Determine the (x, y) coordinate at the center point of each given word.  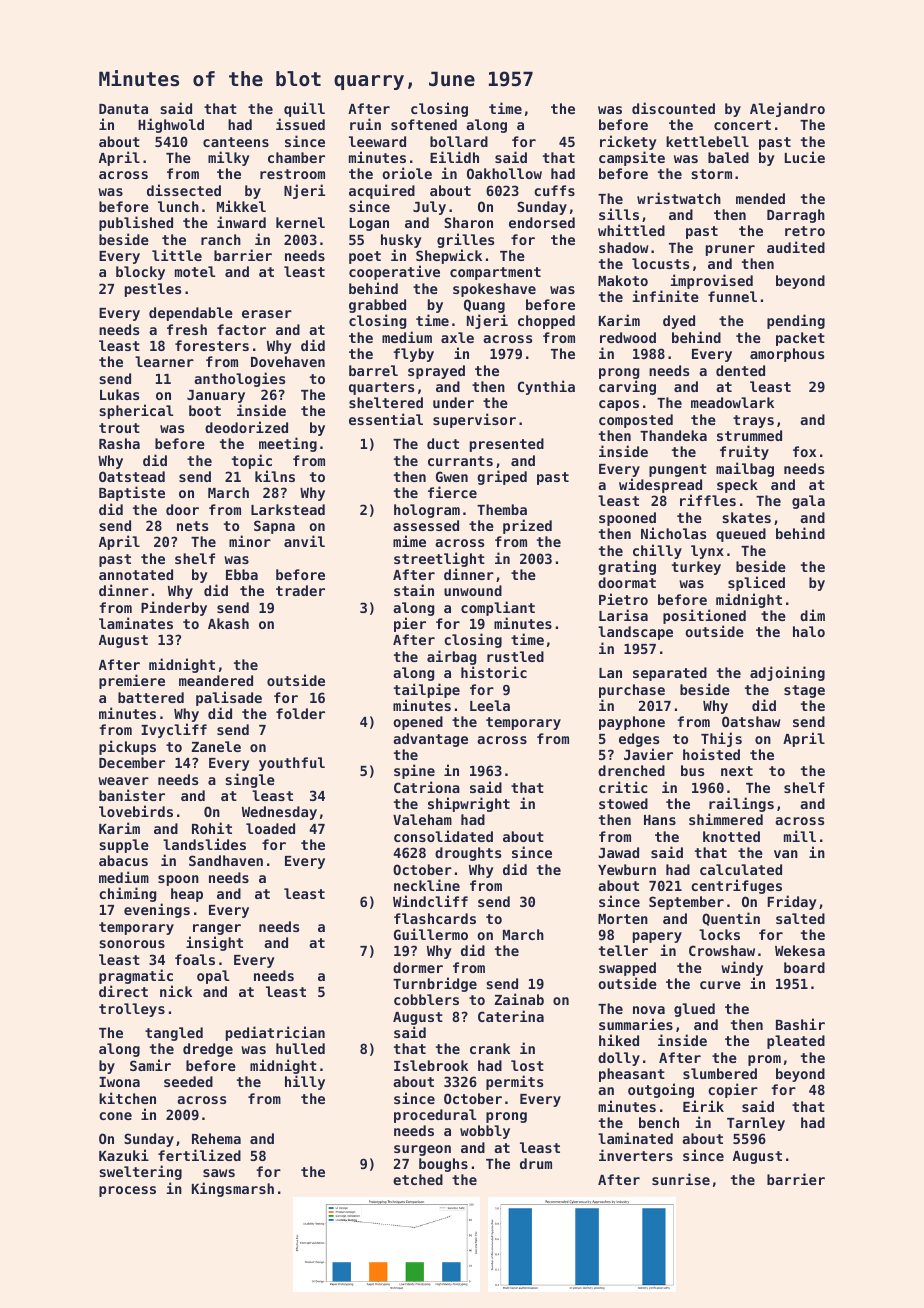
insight (214, 943)
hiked (619, 1040)
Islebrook (431, 1065)
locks (719, 934)
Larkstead (288, 509)
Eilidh (454, 157)
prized (527, 526)
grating (627, 567)
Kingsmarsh (233, 1189)
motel (195, 271)
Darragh (796, 216)
